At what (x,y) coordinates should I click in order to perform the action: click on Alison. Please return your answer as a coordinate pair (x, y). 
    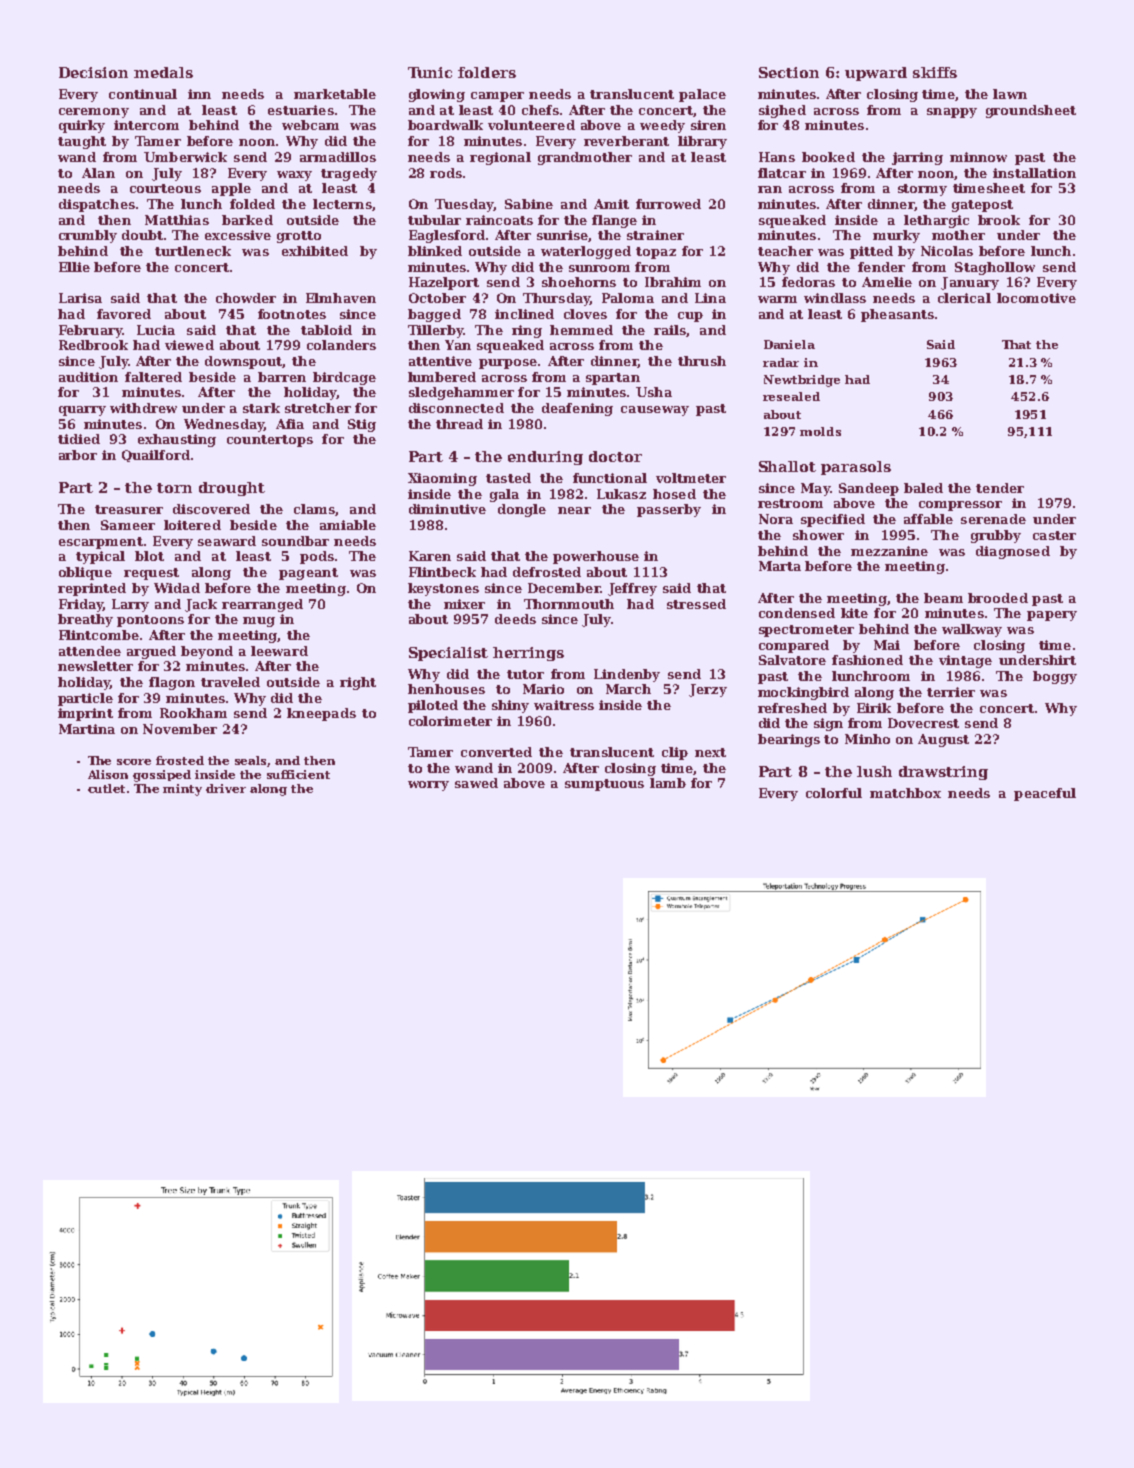
    Looking at the image, I should click on (108, 774).
